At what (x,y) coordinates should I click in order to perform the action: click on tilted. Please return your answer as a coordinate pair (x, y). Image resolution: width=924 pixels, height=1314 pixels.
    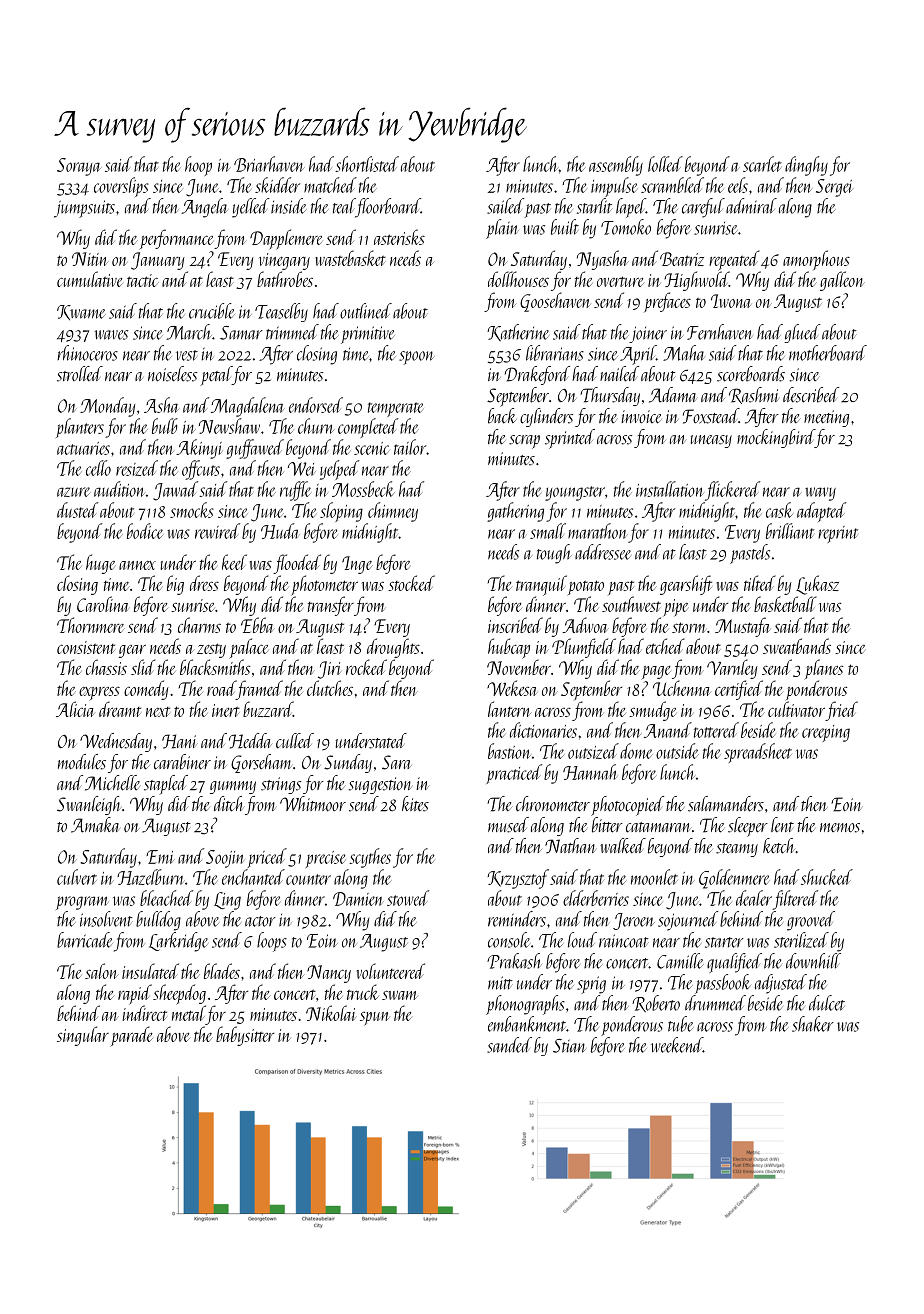
    Looking at the image, I should click on (759, 583).
